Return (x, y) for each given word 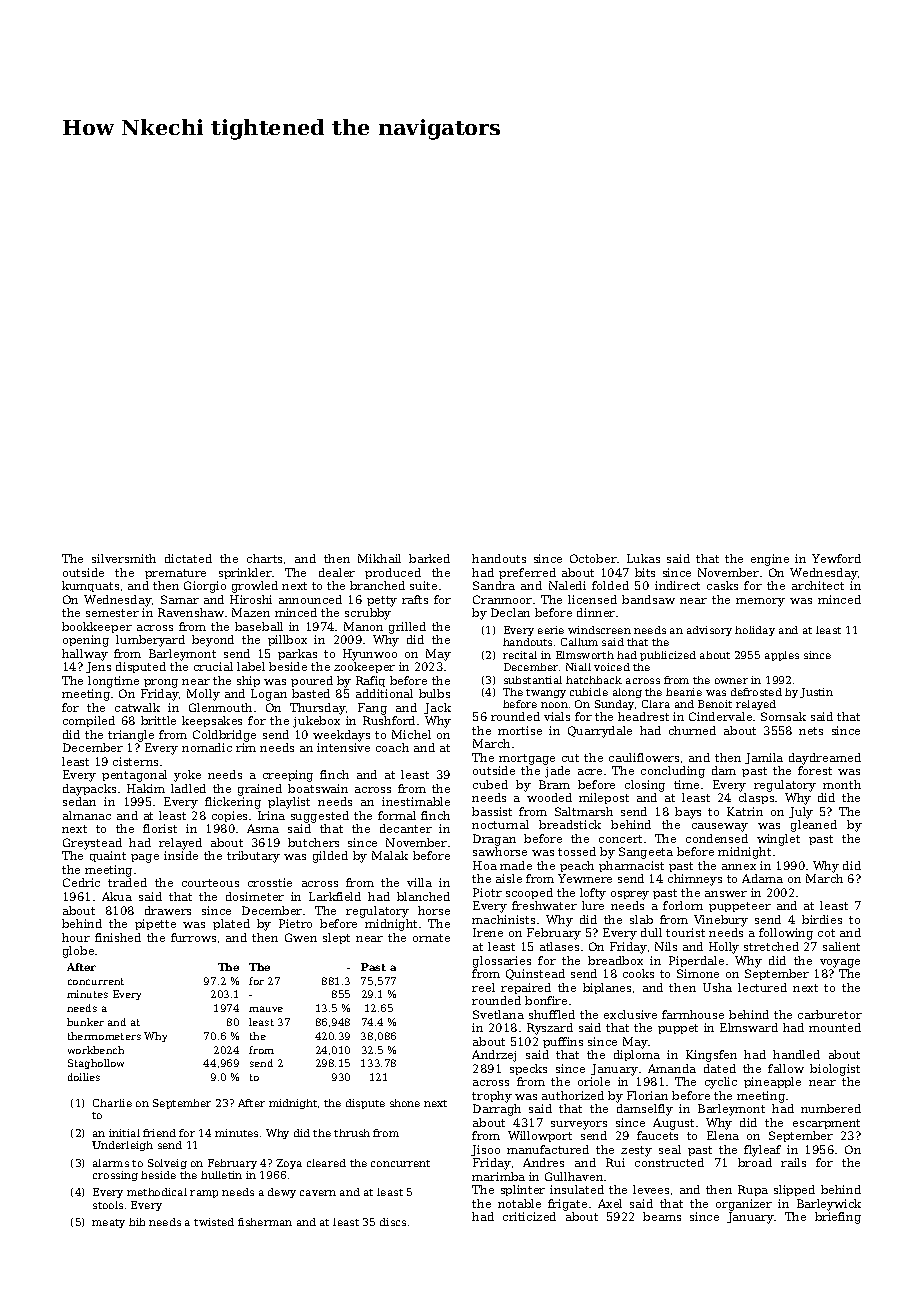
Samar (180, 599)
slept (336, 938)
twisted (214, 1222)
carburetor (830, 1014)
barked (429, 558)
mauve (266, 1009)
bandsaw (648, 599)
